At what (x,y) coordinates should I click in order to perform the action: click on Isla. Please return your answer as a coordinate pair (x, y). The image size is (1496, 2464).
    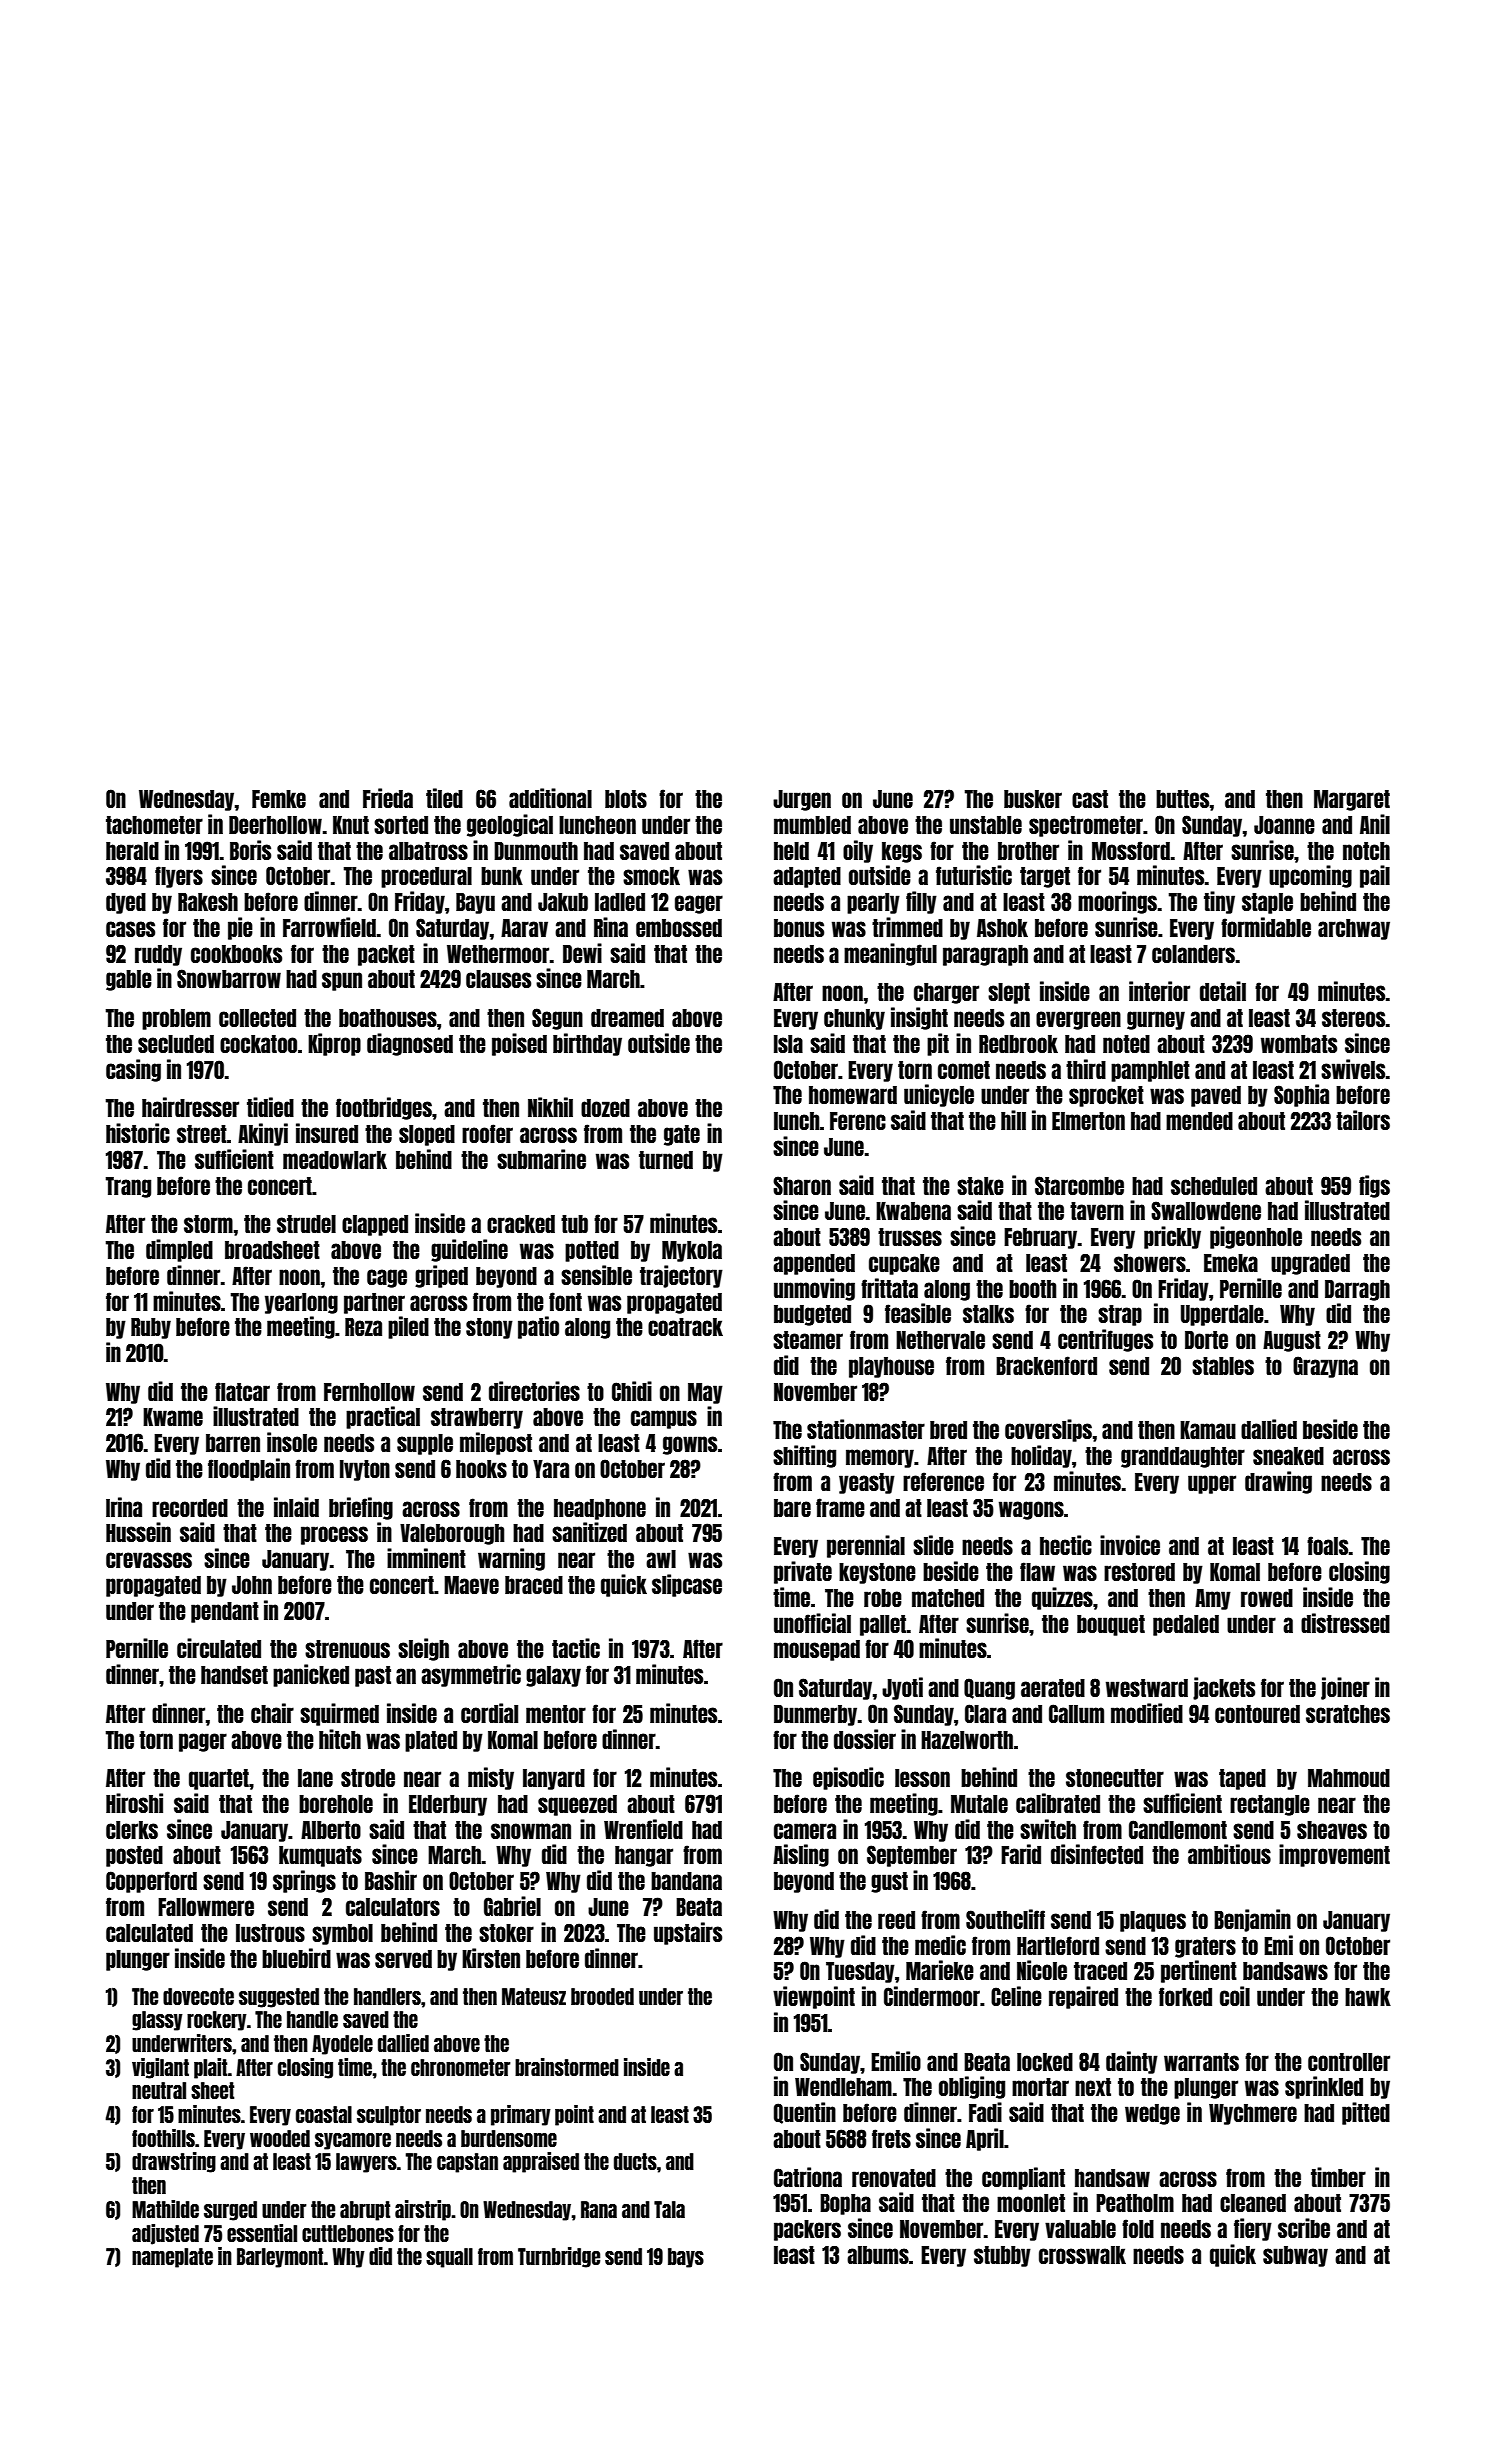
    Looking at the image, I should click on (788, 1044).
